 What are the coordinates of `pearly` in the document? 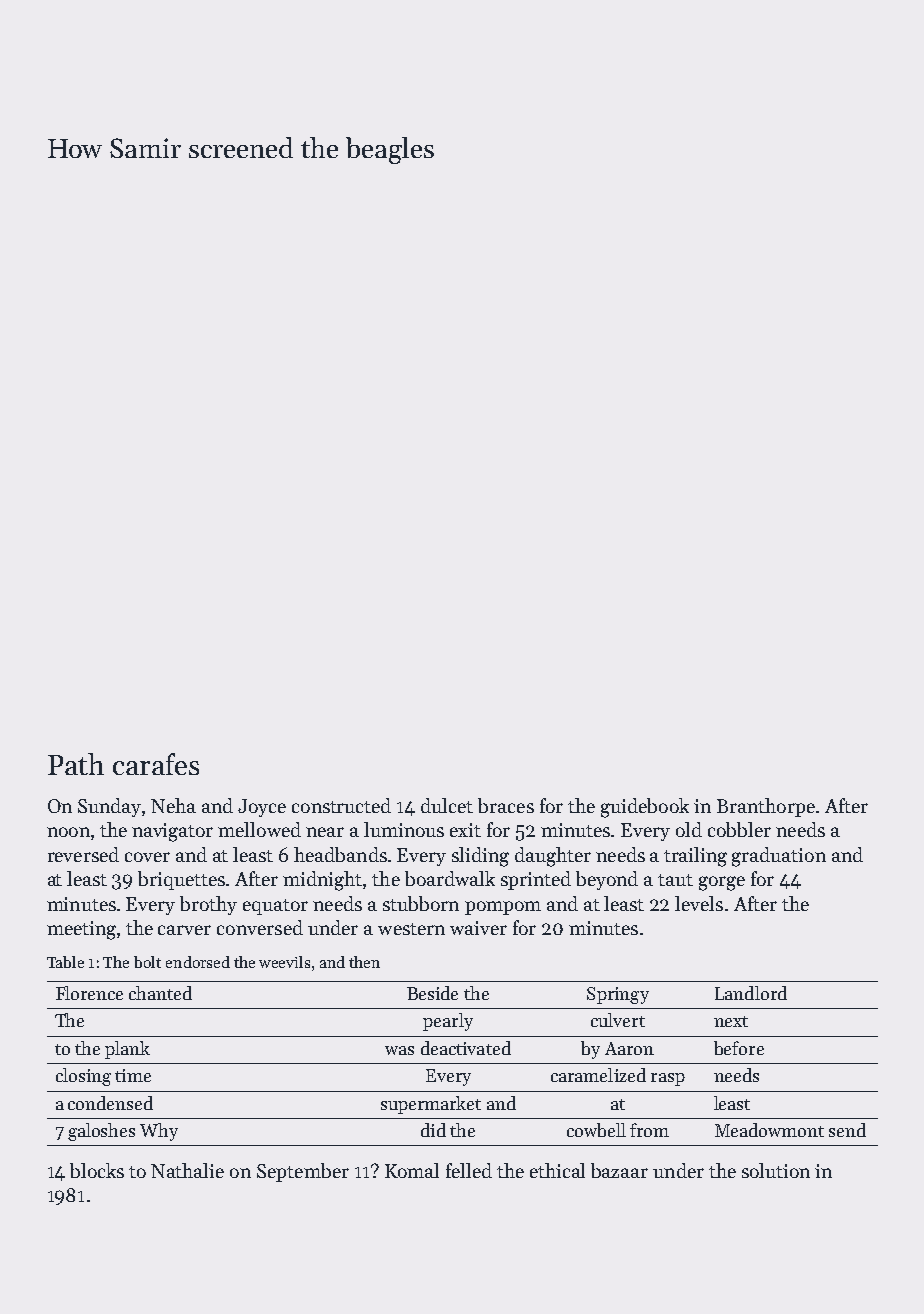 It's located at (448, 1022).
